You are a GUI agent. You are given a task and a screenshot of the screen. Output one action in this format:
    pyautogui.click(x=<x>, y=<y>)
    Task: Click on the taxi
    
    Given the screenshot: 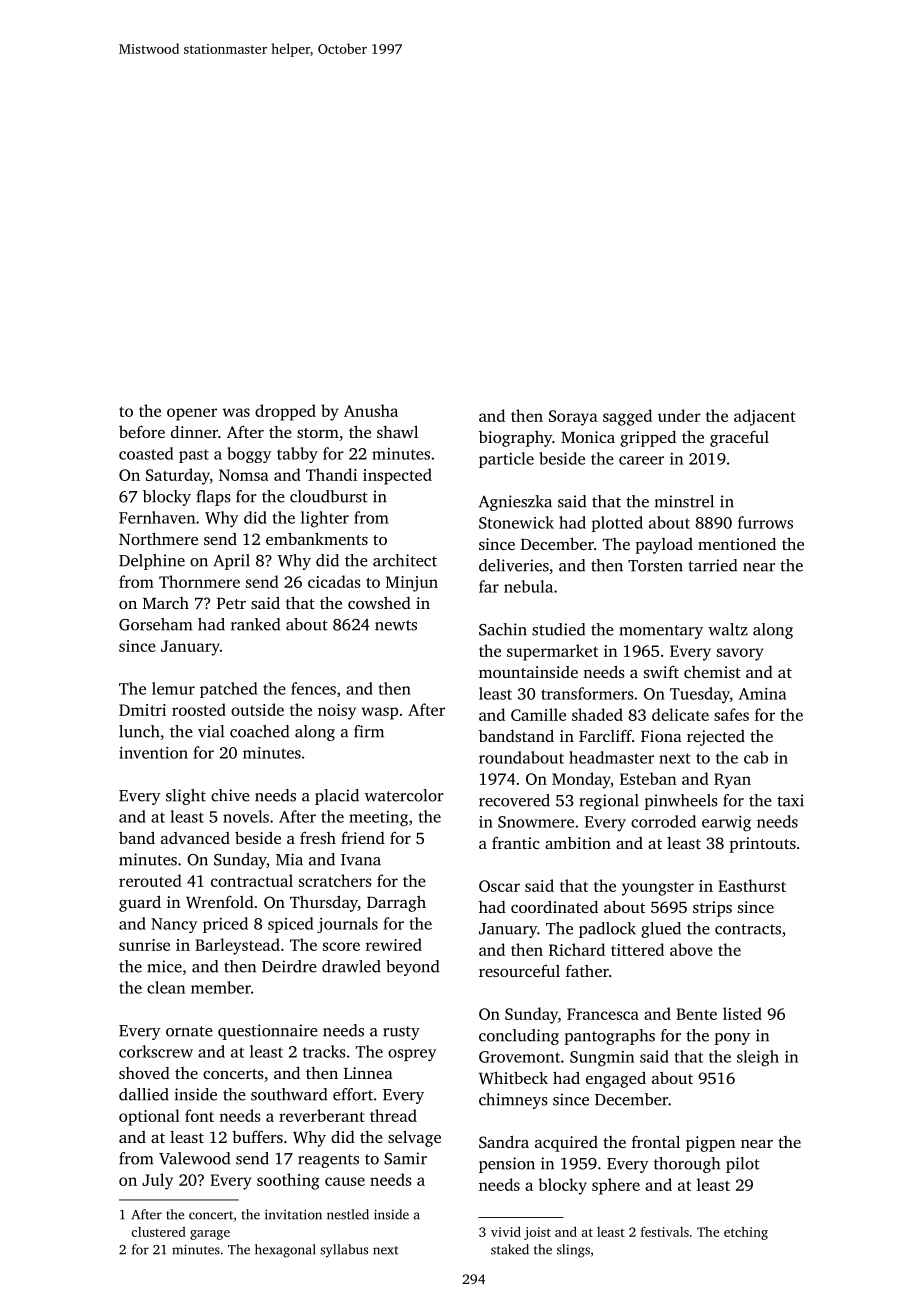 What is the action you would take?
    pyautogui.click(x=790, y=800)
